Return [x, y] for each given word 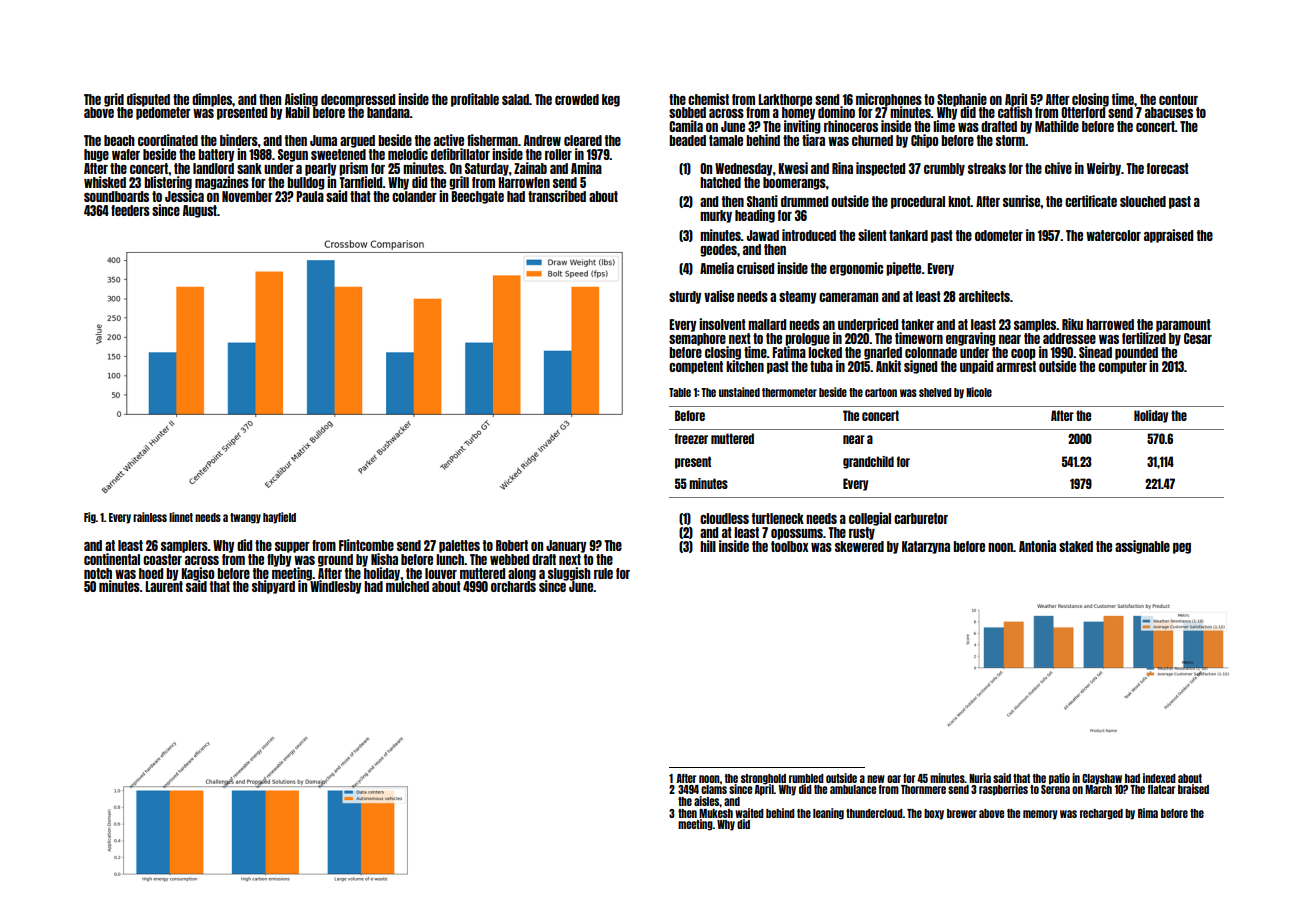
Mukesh [716, 813]
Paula [310, 196]
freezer [691, 438]
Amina [586, 168]
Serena [1055, 789]
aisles [707, 801]
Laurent [164, 586]
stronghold [763, 779]
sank [249, 168]
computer [1122, 367]
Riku [1072, 324]
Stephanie [962, 100]
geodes [718, 250]
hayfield [279, 518]
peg [1182, 548]
